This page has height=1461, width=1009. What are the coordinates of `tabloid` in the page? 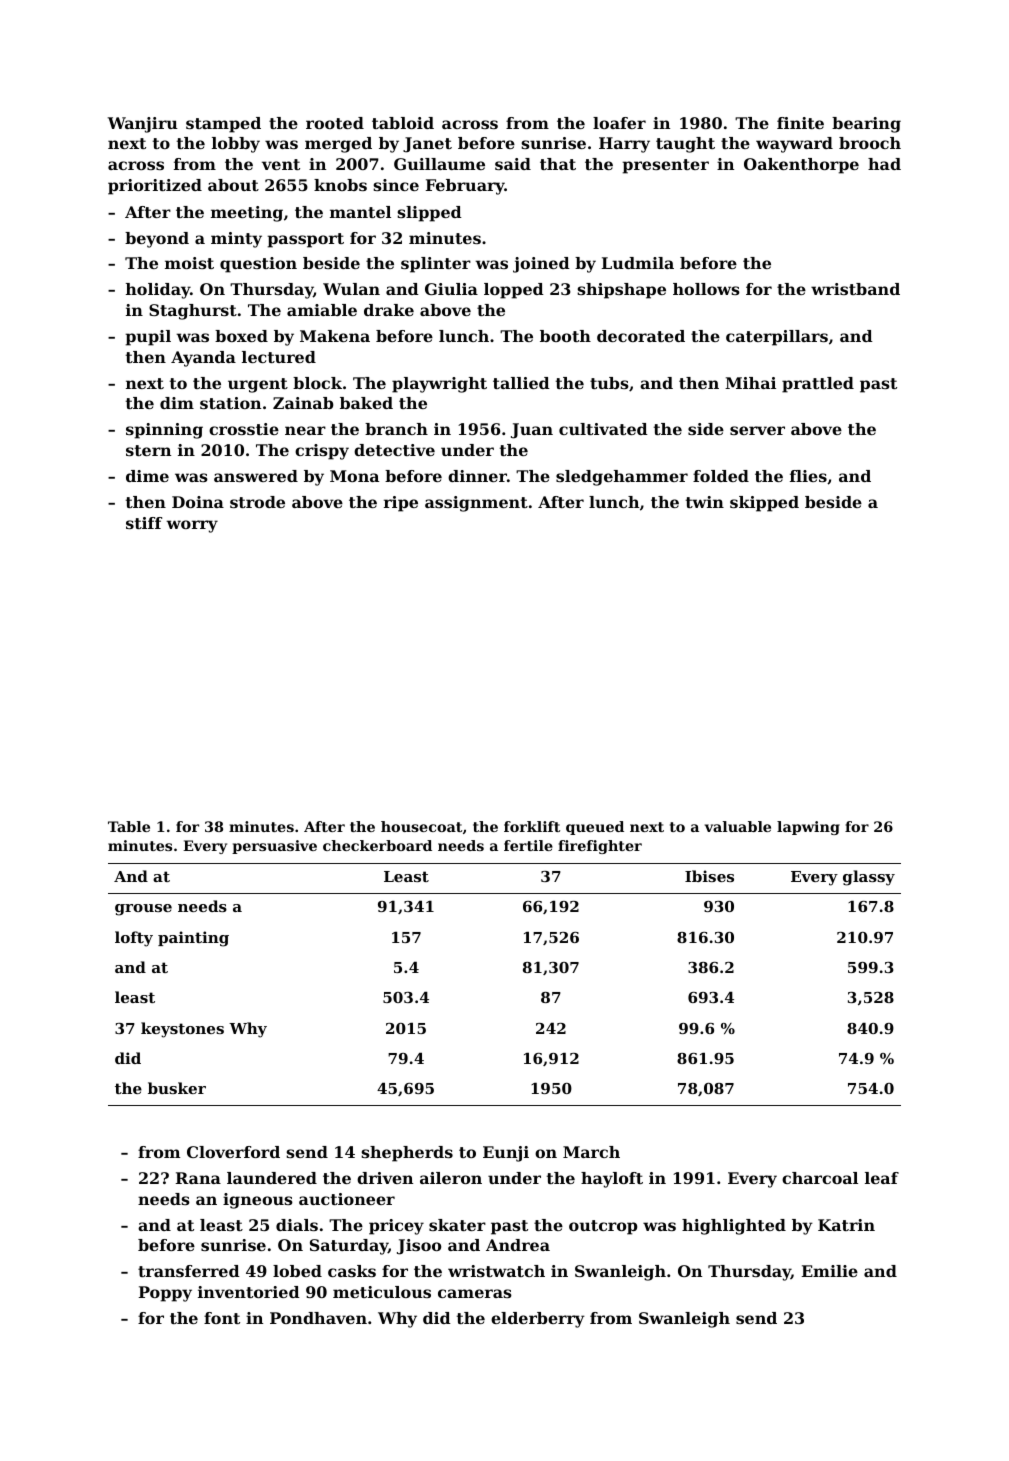 It's located at (403, 123).
